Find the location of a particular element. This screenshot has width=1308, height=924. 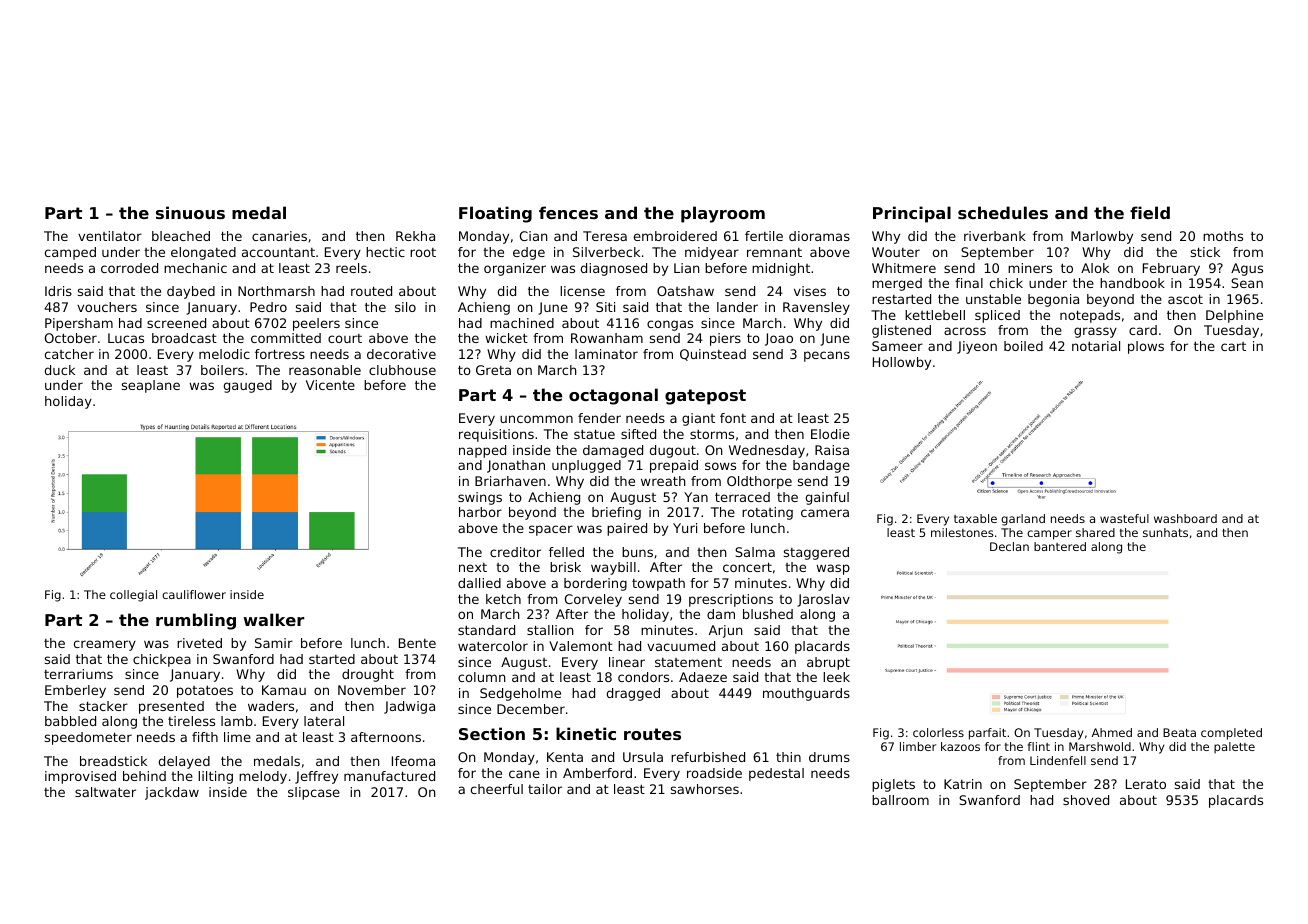

Cian is located at coordinates (534, 236).
